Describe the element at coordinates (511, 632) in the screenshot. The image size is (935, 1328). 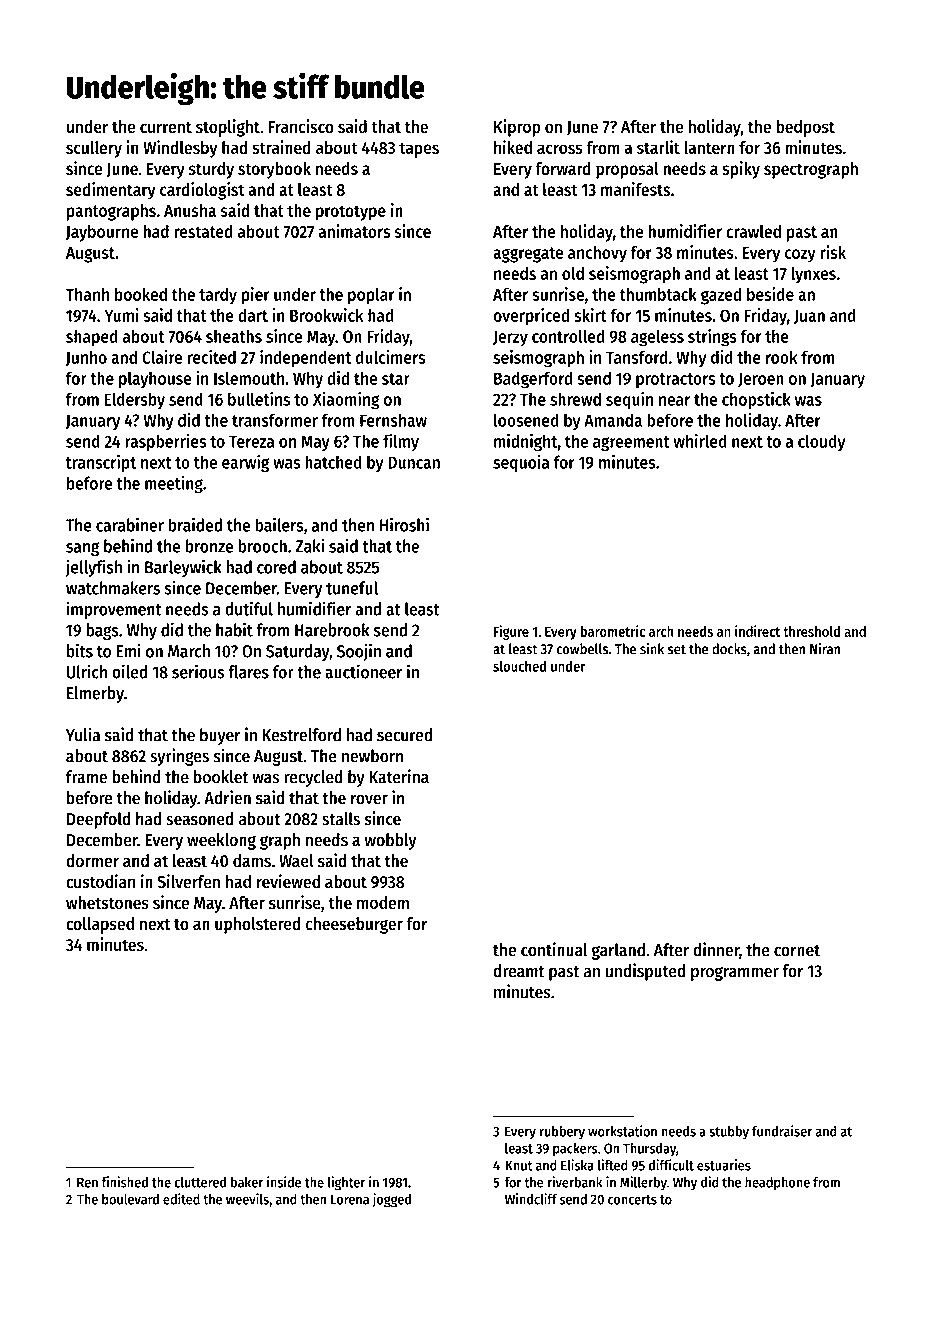
I see `Figure` at that location.
